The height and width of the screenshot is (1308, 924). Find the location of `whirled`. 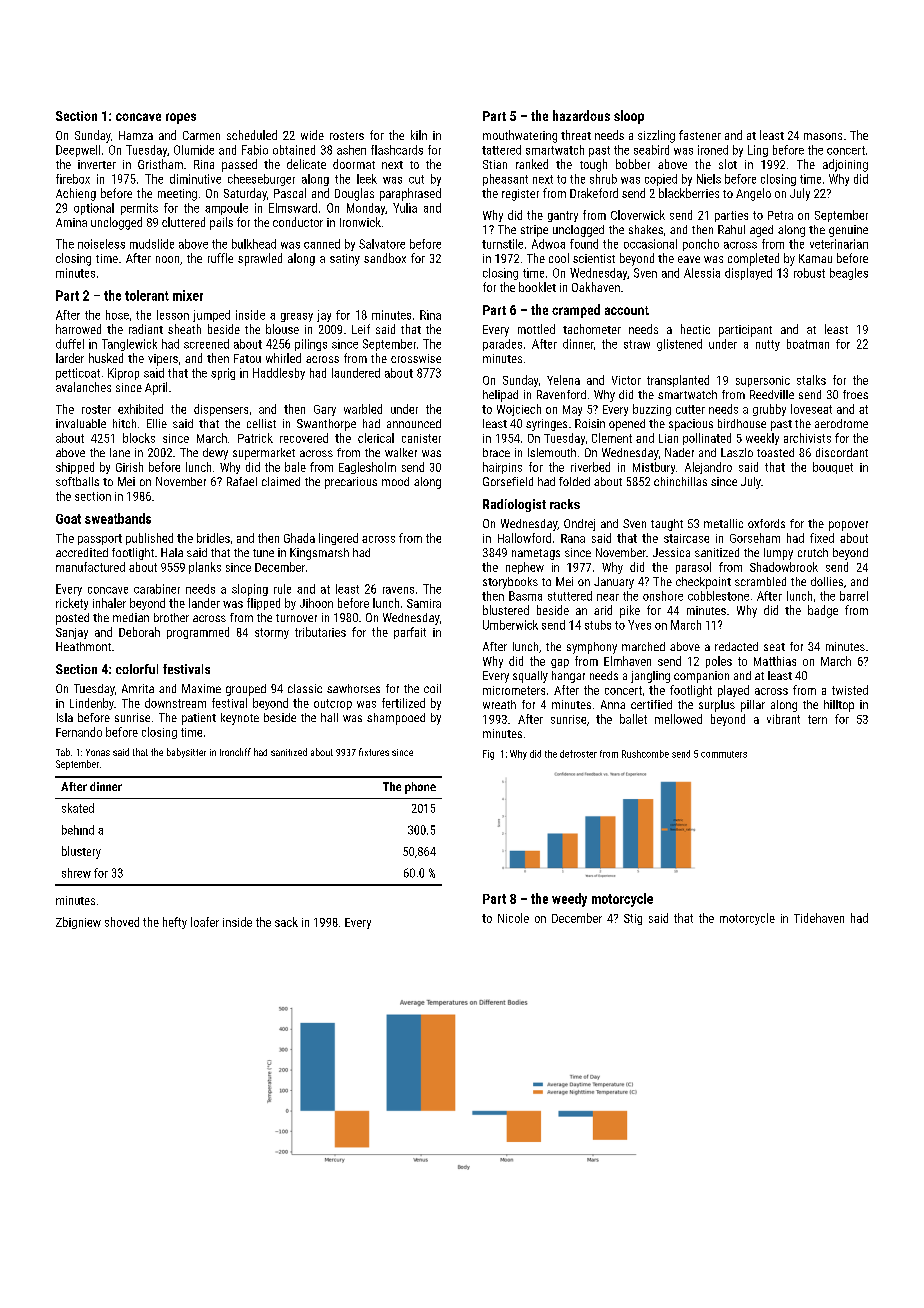

whirled is located at coordinates (283, 358).
